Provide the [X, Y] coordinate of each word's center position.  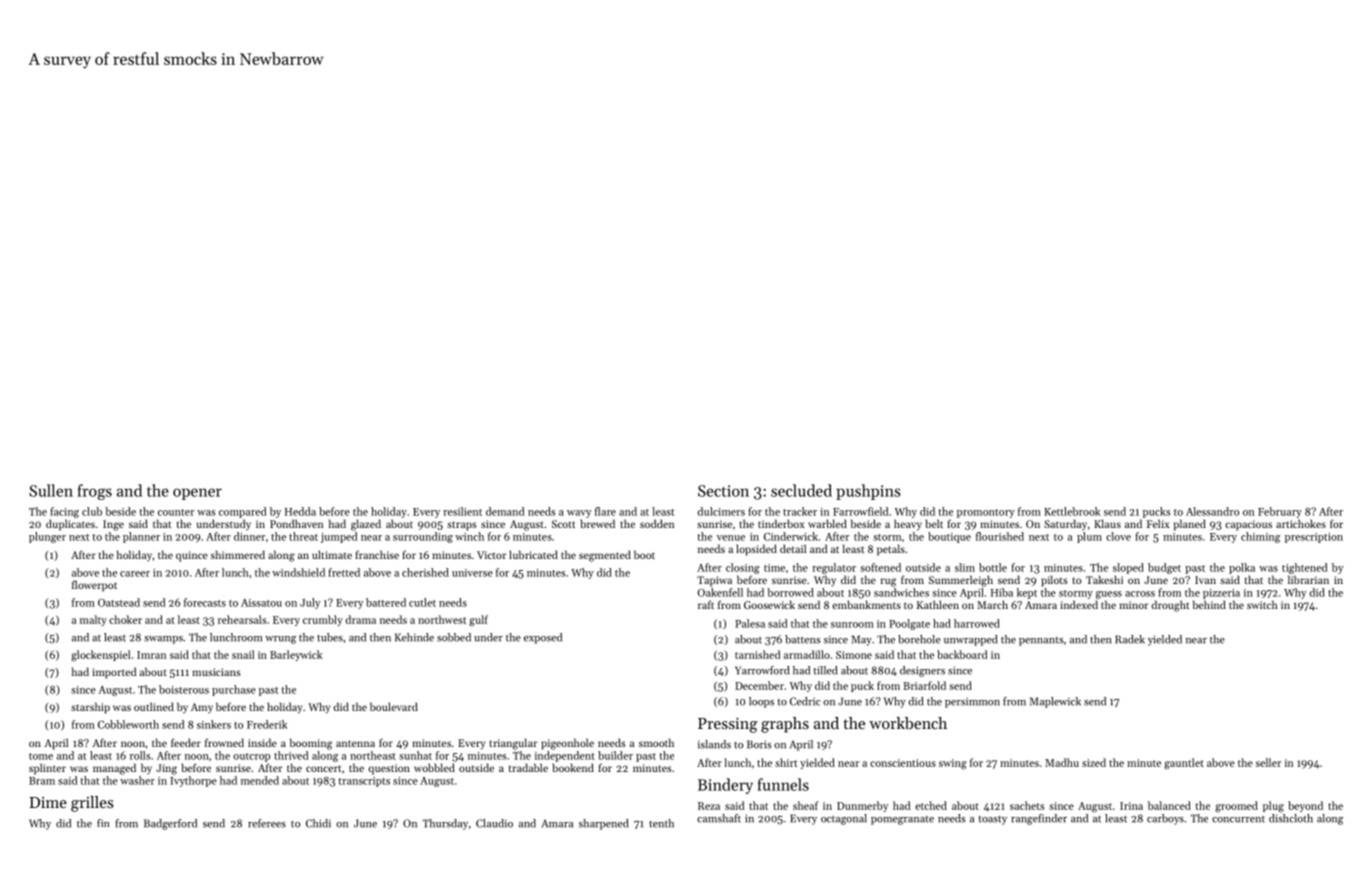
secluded [801, 490]
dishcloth [1291, 818]
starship [90, 708]
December [759, 685]
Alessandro [1212, 511]
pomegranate [902, 820]
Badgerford [170, 824]
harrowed [977, 623]
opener [197, 494]
